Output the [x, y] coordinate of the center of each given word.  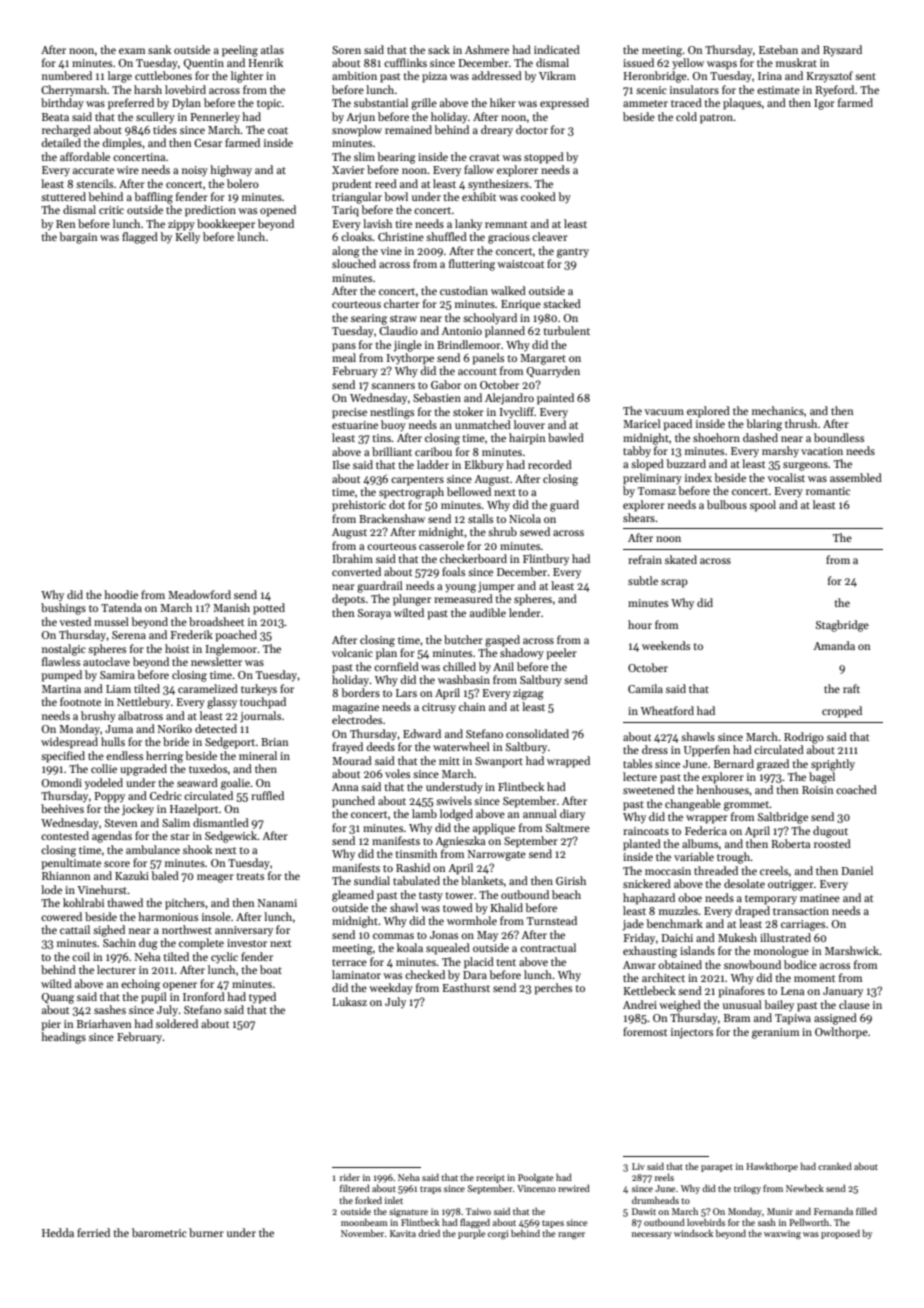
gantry [573, 253]
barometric [159, 1232]
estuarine [355, 425]
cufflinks [405, 62]
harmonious [168, 916]
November [362, 1233]
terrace [349, 962]
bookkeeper [226, 225]
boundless [839, 437]
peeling [240, 51]
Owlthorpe [841, 1033]
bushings [63, 609]
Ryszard [842, 51]
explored [708, 412]
